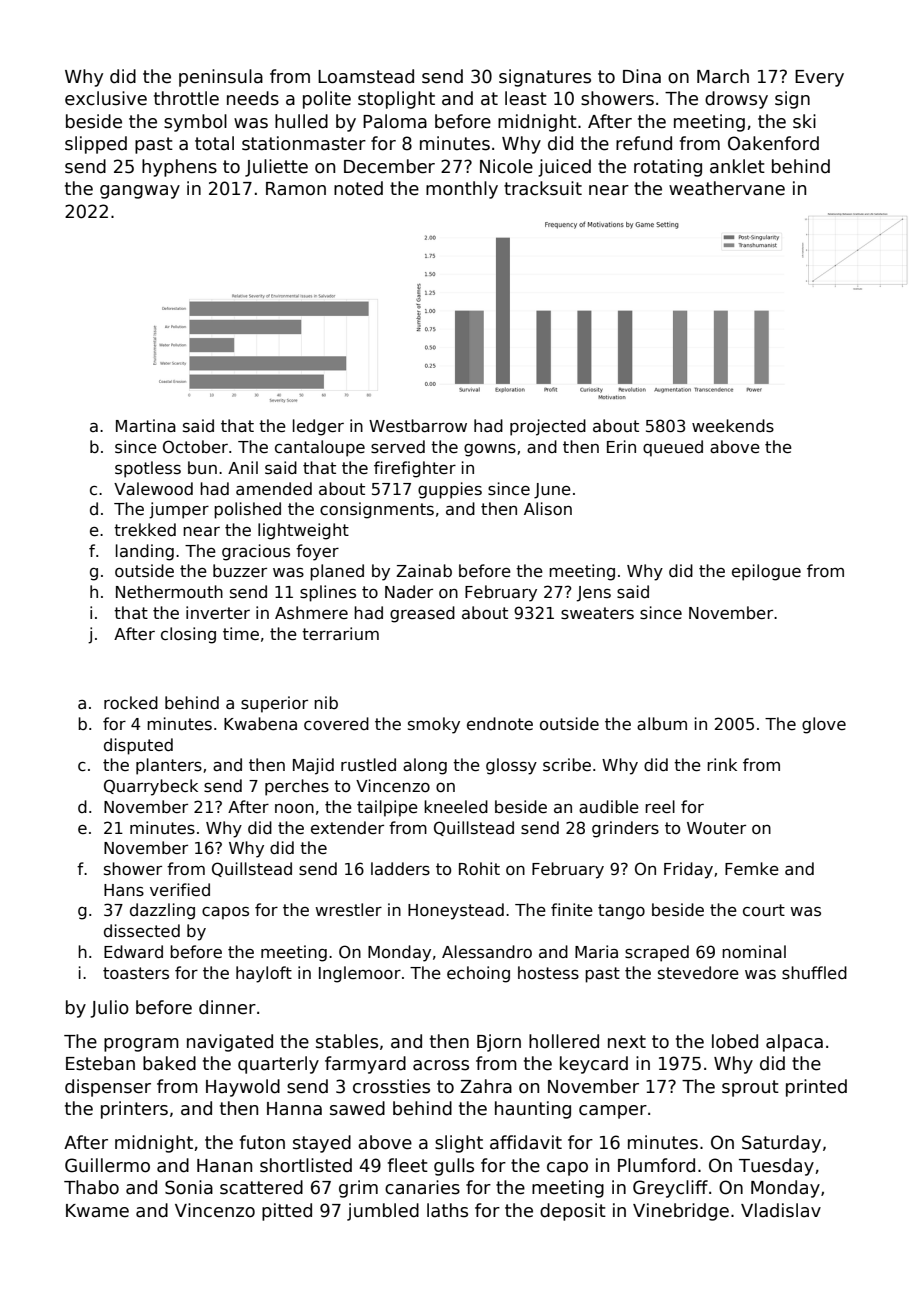  Describe the element at coordinates (642, 76) in the page. I see `Dina` at that location.
